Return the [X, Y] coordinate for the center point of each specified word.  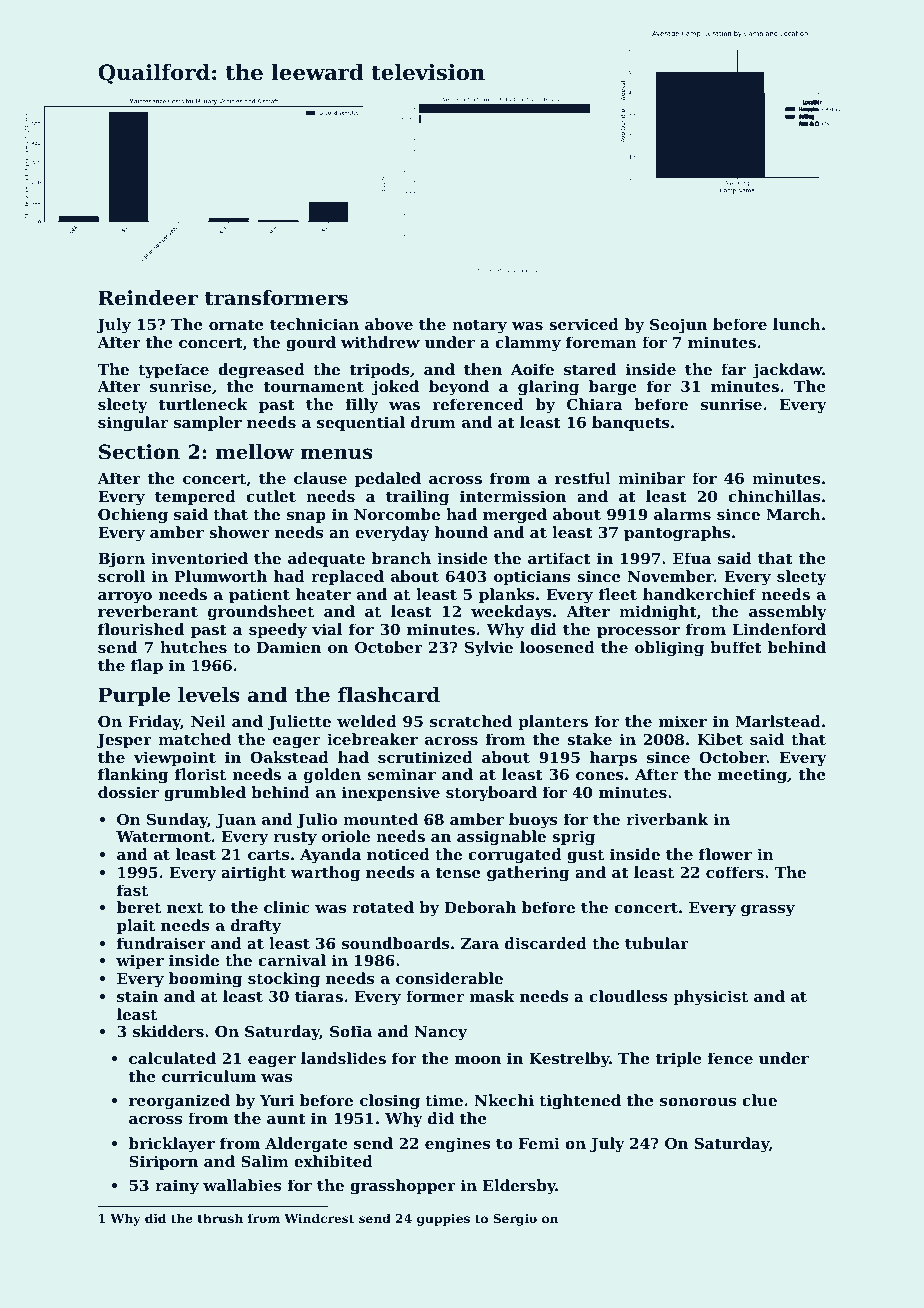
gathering [528, 874]
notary [479, 326]
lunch [797, 324]
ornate [236, 324]
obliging [669, 649]
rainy [177, 1187]
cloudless [628, 996]
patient [259, 595]
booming [205, 980]
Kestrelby [569, 1060]
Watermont [163, 836]
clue [759, 1100]
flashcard [389, 695]
